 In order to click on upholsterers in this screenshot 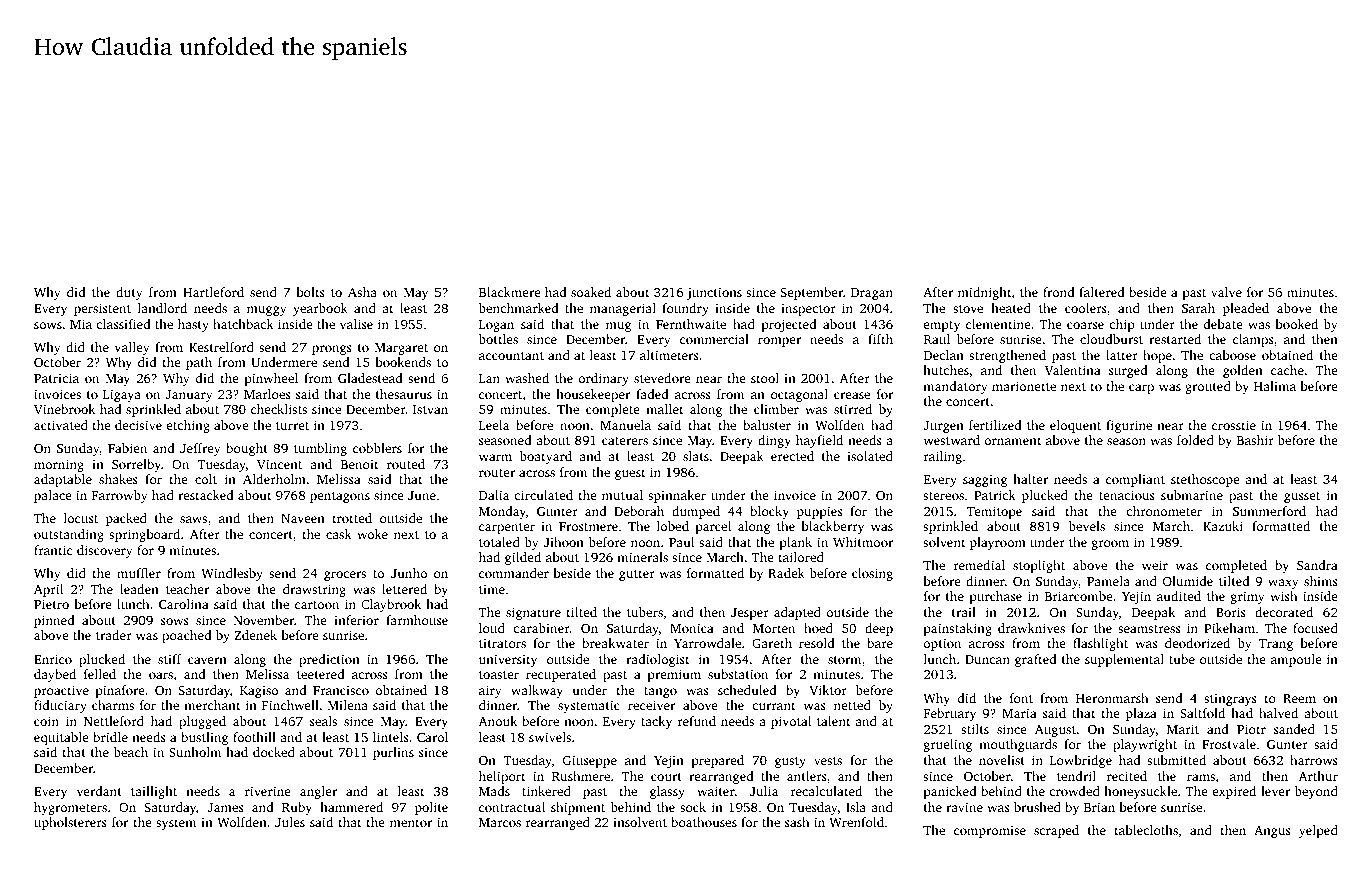, I will do `click(70, 823)`.
